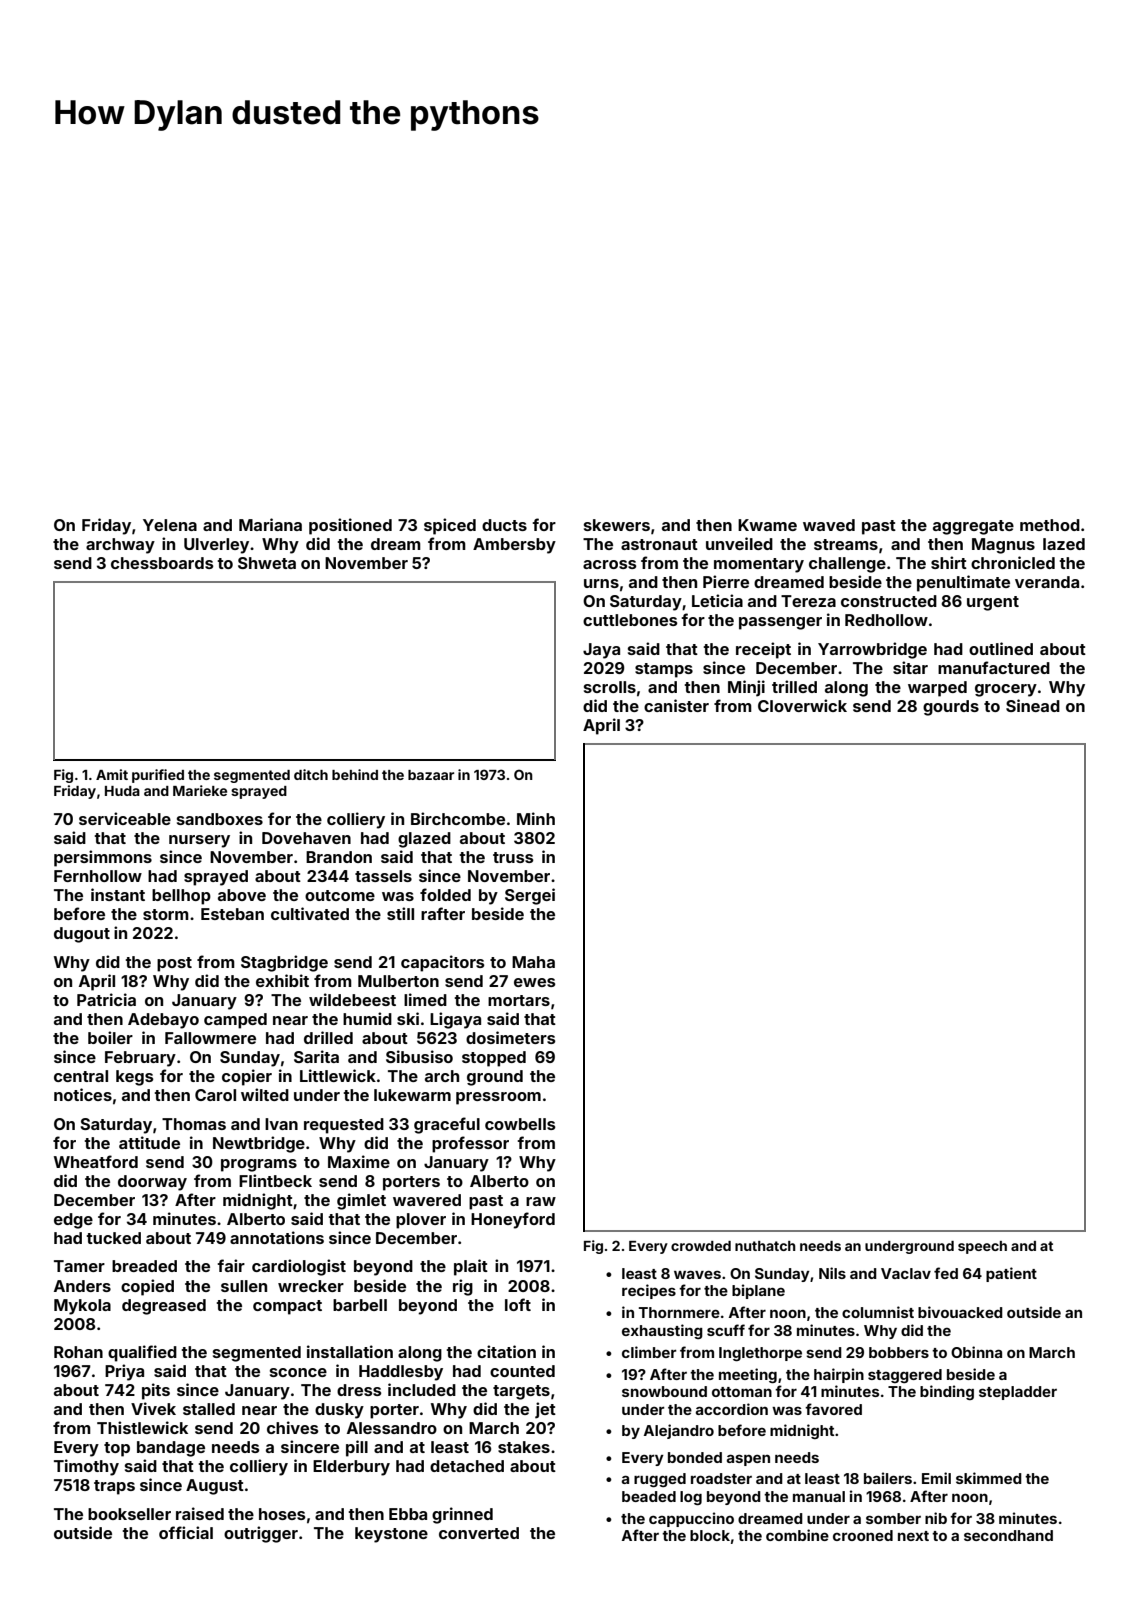 The height and width of the screenshot is (1611, 1139). I want to click on converted, so click(479, 1533).
